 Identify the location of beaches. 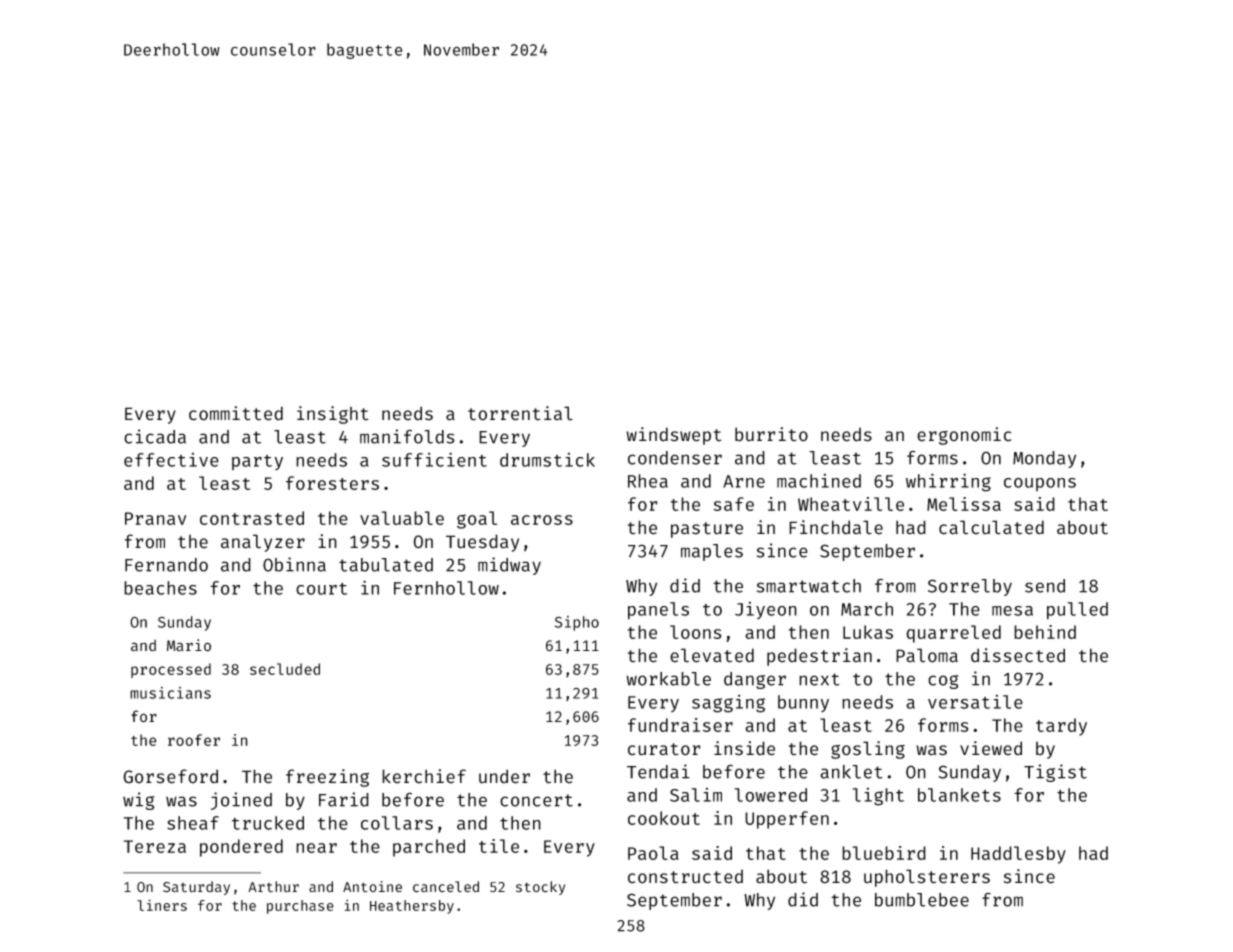
(160, 588).
